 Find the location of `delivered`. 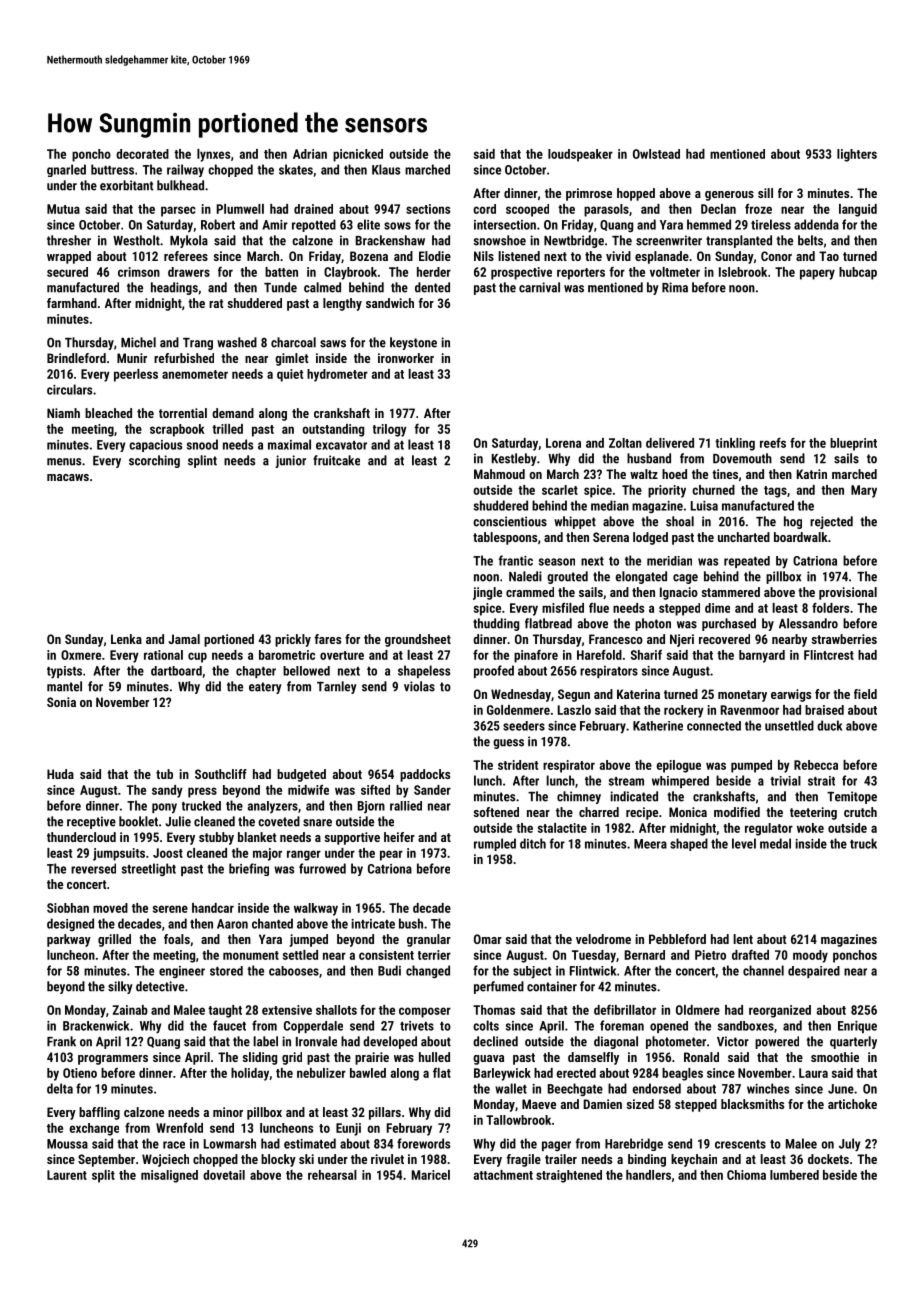

delivered is located at coordinates (670, 443).
